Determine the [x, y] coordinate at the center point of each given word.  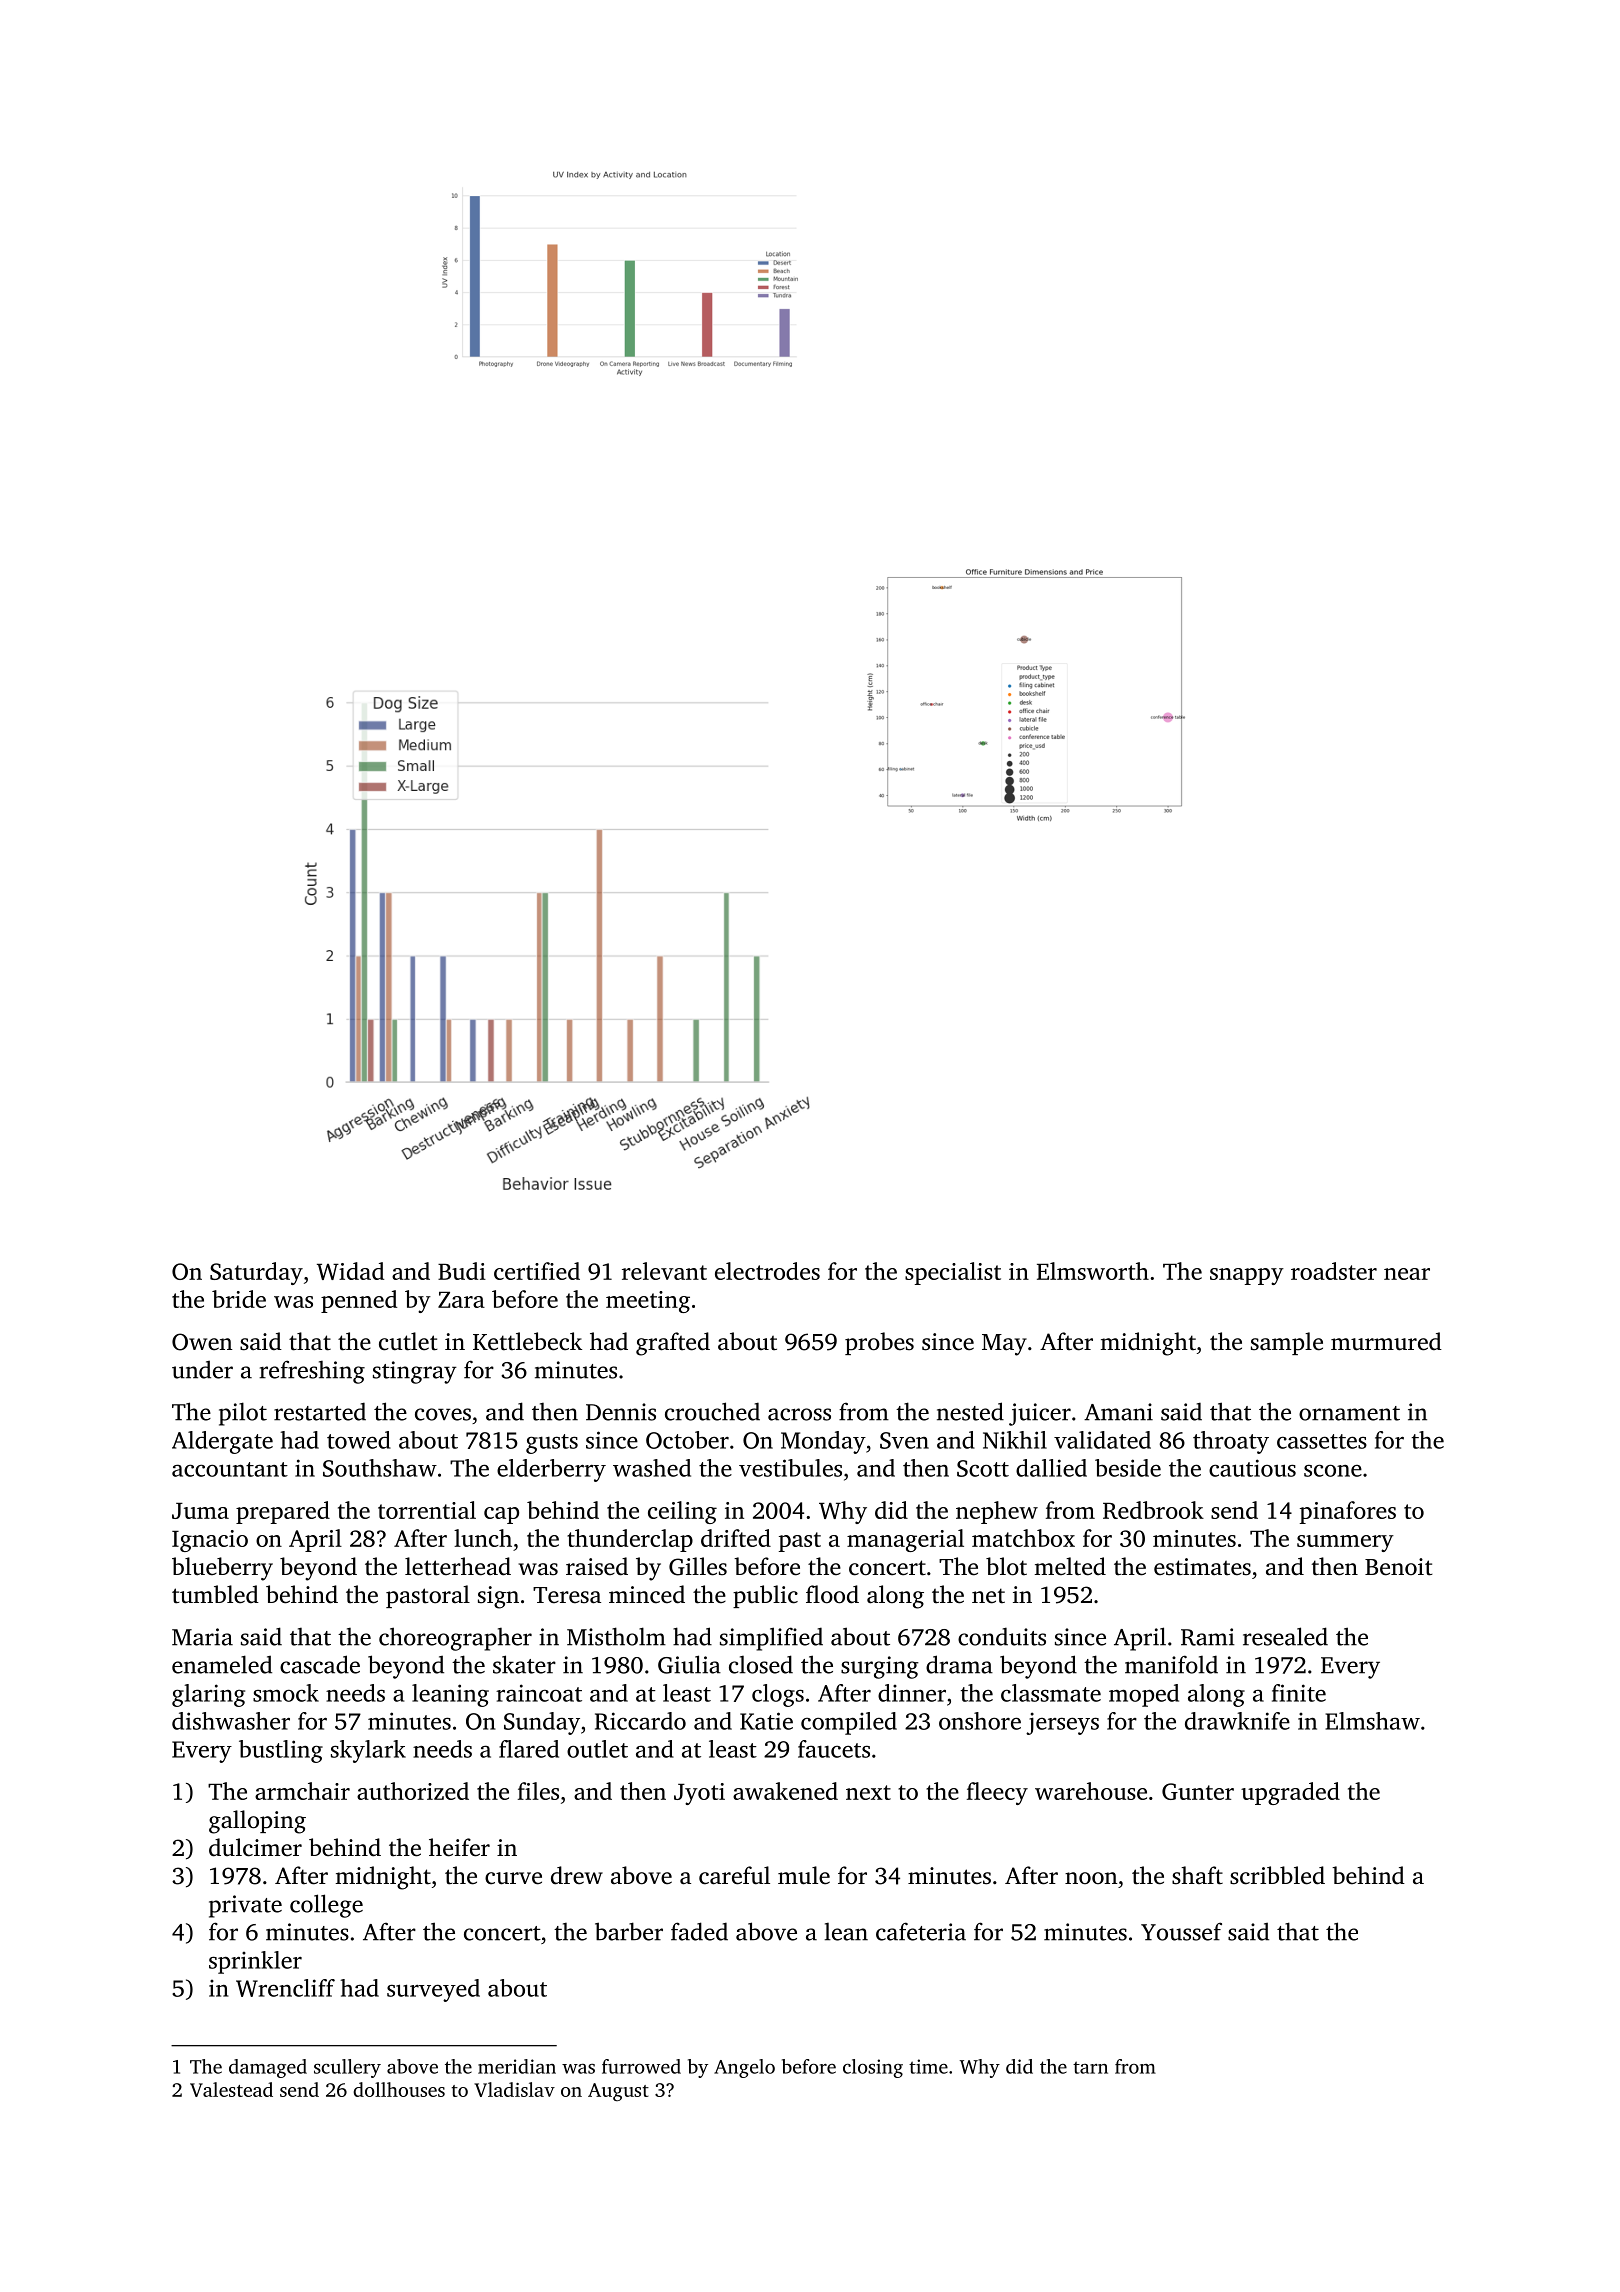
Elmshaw [1372, 1721]
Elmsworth [1093, 1271]
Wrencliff [285, 1988]
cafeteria [921, 1931]
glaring [208, 1695]
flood [832, 1594]
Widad [350, 1271]
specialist [953, 1273]
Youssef [1181, 1931]
